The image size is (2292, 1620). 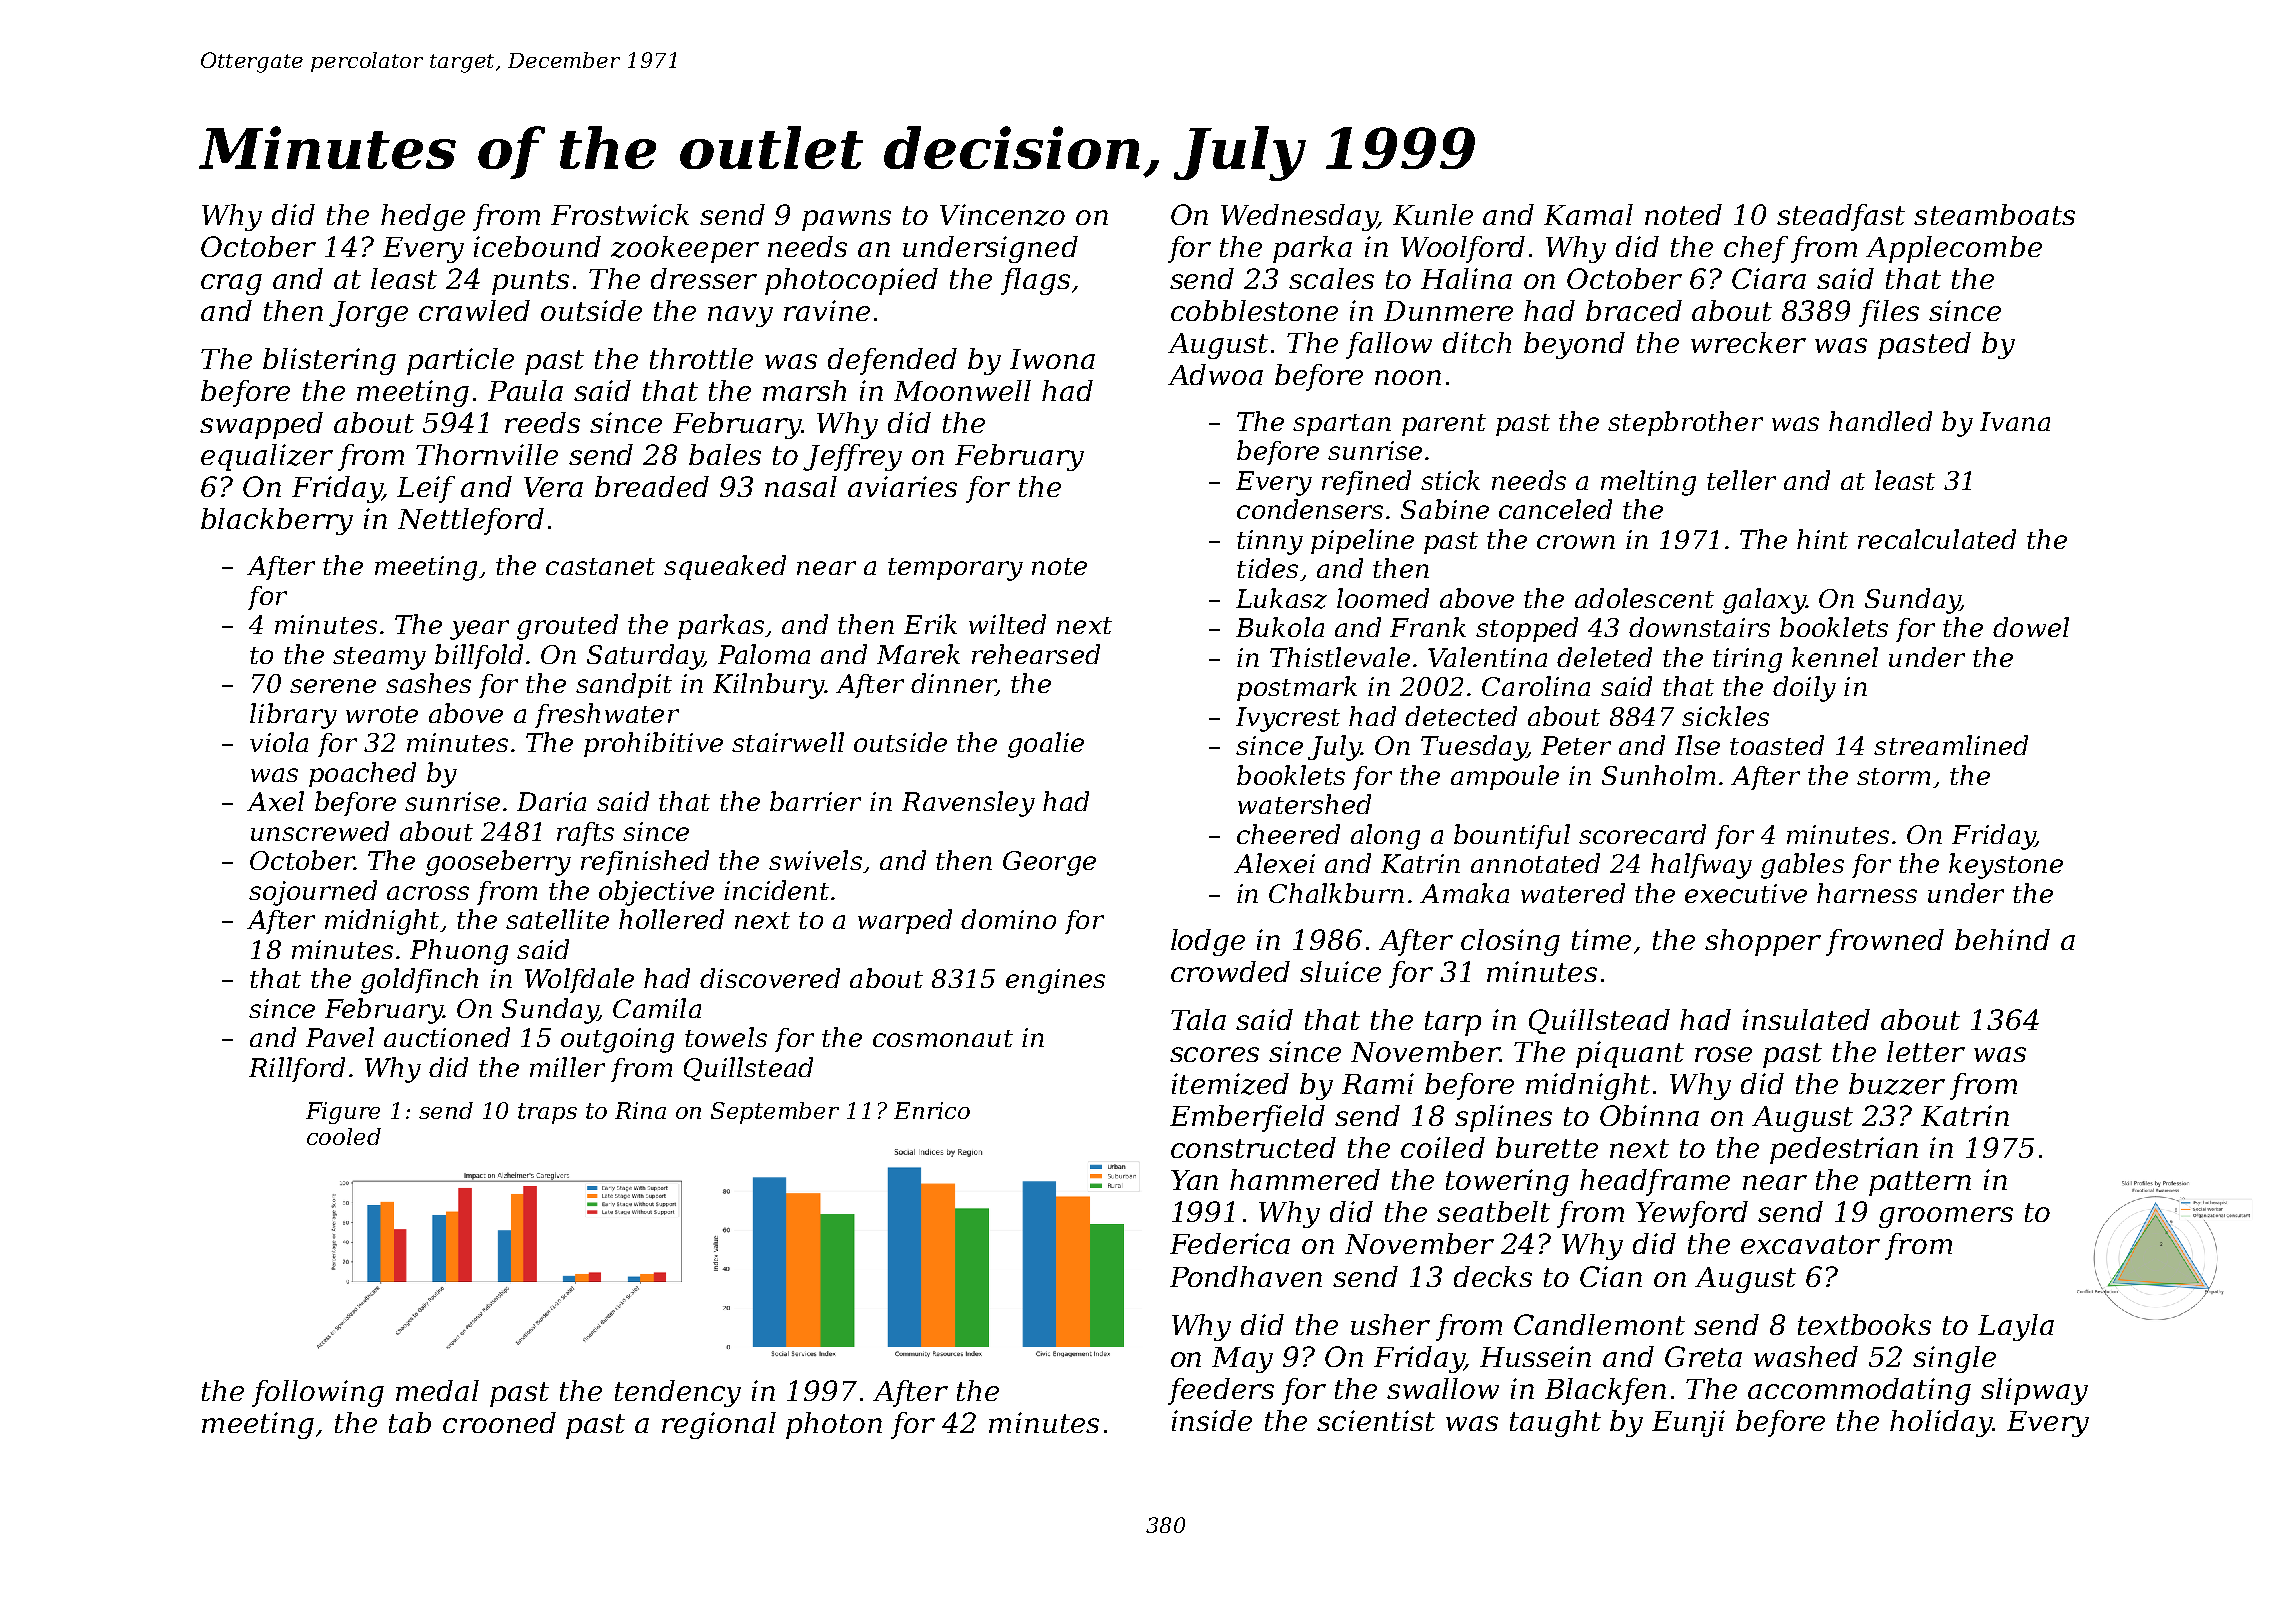 What do you see at coordinates (1002, 215) in the page?
I see `Vincenzo` at bounding box center [1002, 215].
